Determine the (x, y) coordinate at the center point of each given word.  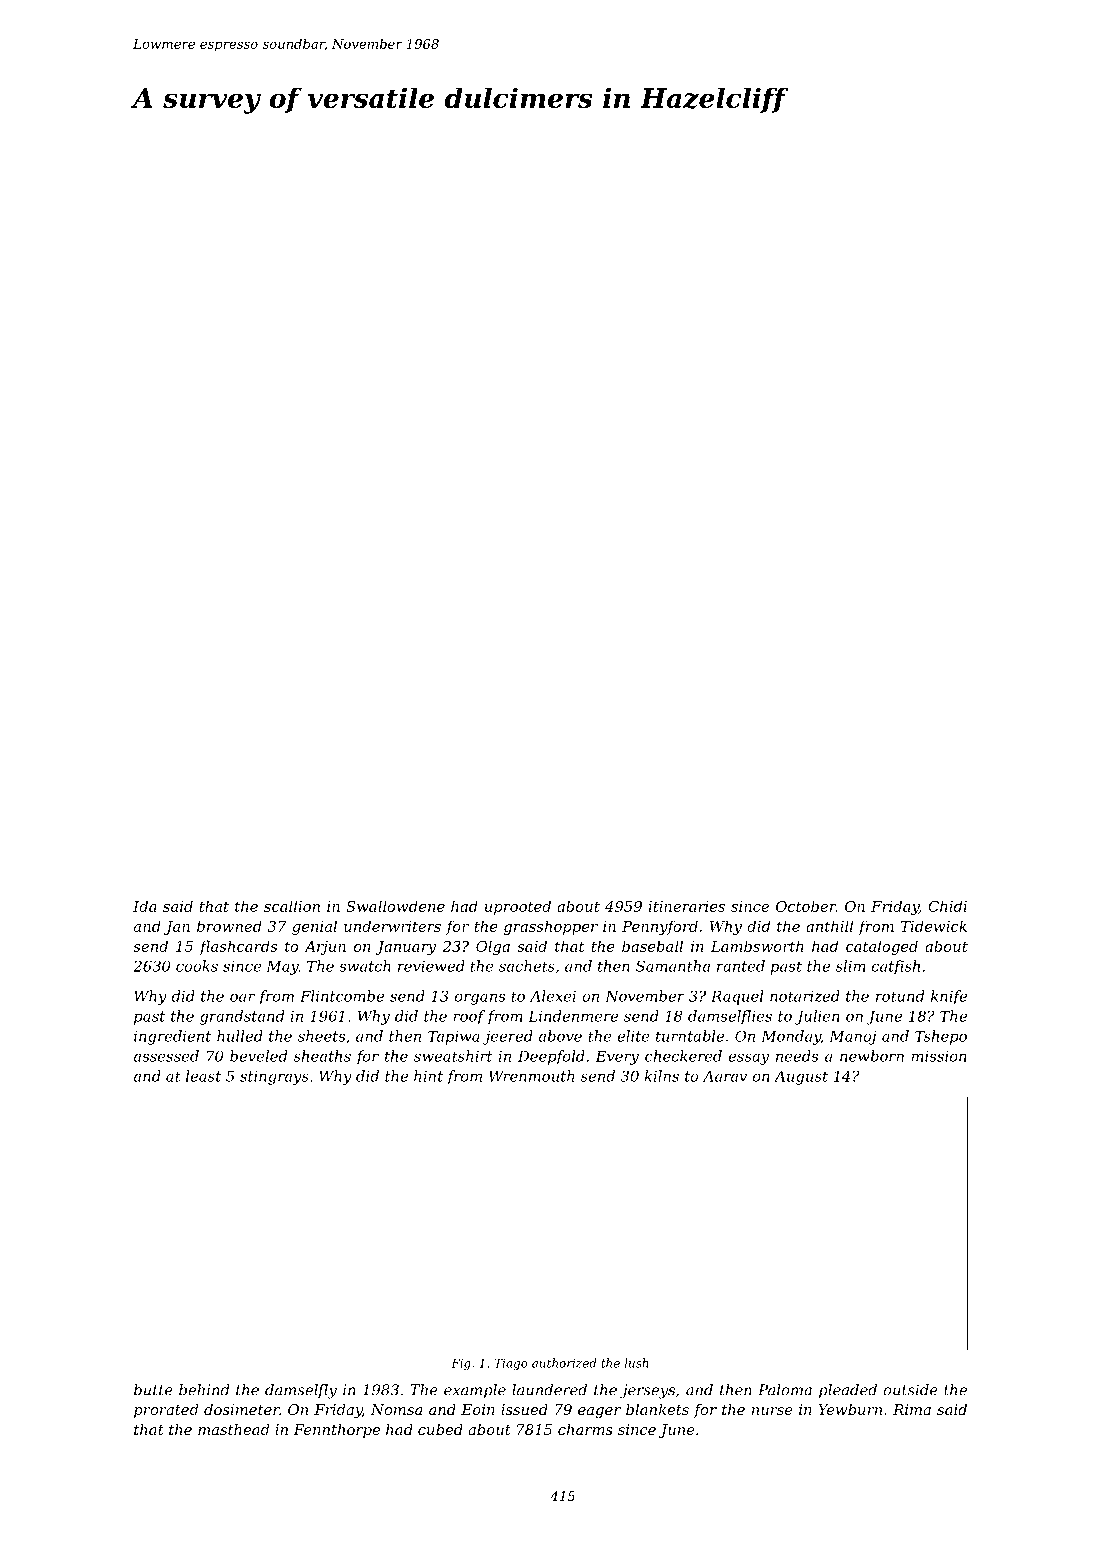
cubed (440, 1429)
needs (797, 1056)
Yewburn (850, 1409)
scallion (292, 906)
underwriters (392, 926)
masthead (233, 1429)
